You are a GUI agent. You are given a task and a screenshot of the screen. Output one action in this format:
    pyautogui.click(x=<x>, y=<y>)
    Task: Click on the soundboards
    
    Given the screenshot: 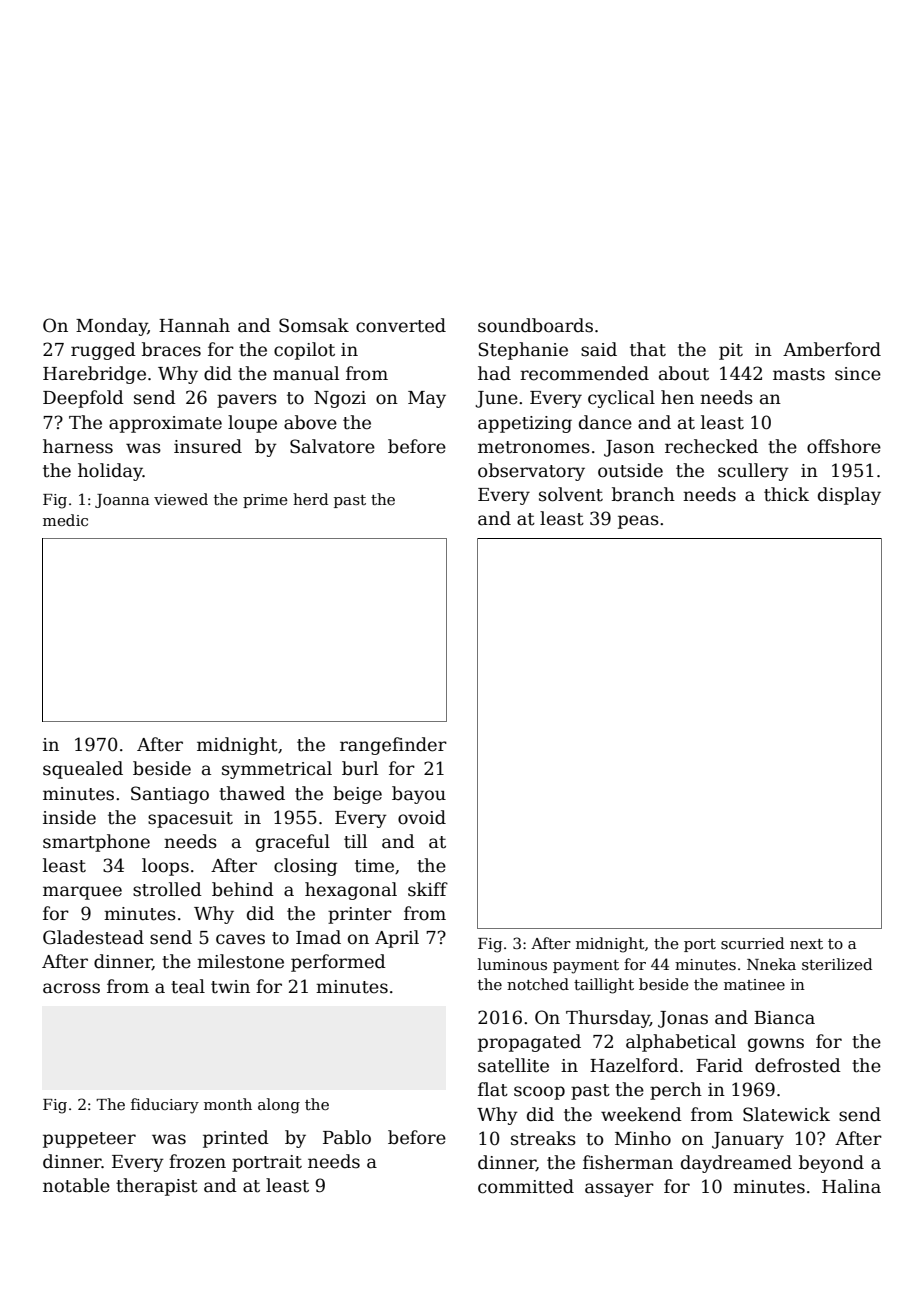 What is the action you would take?
    pyautogui.click(x=535, y=325)
